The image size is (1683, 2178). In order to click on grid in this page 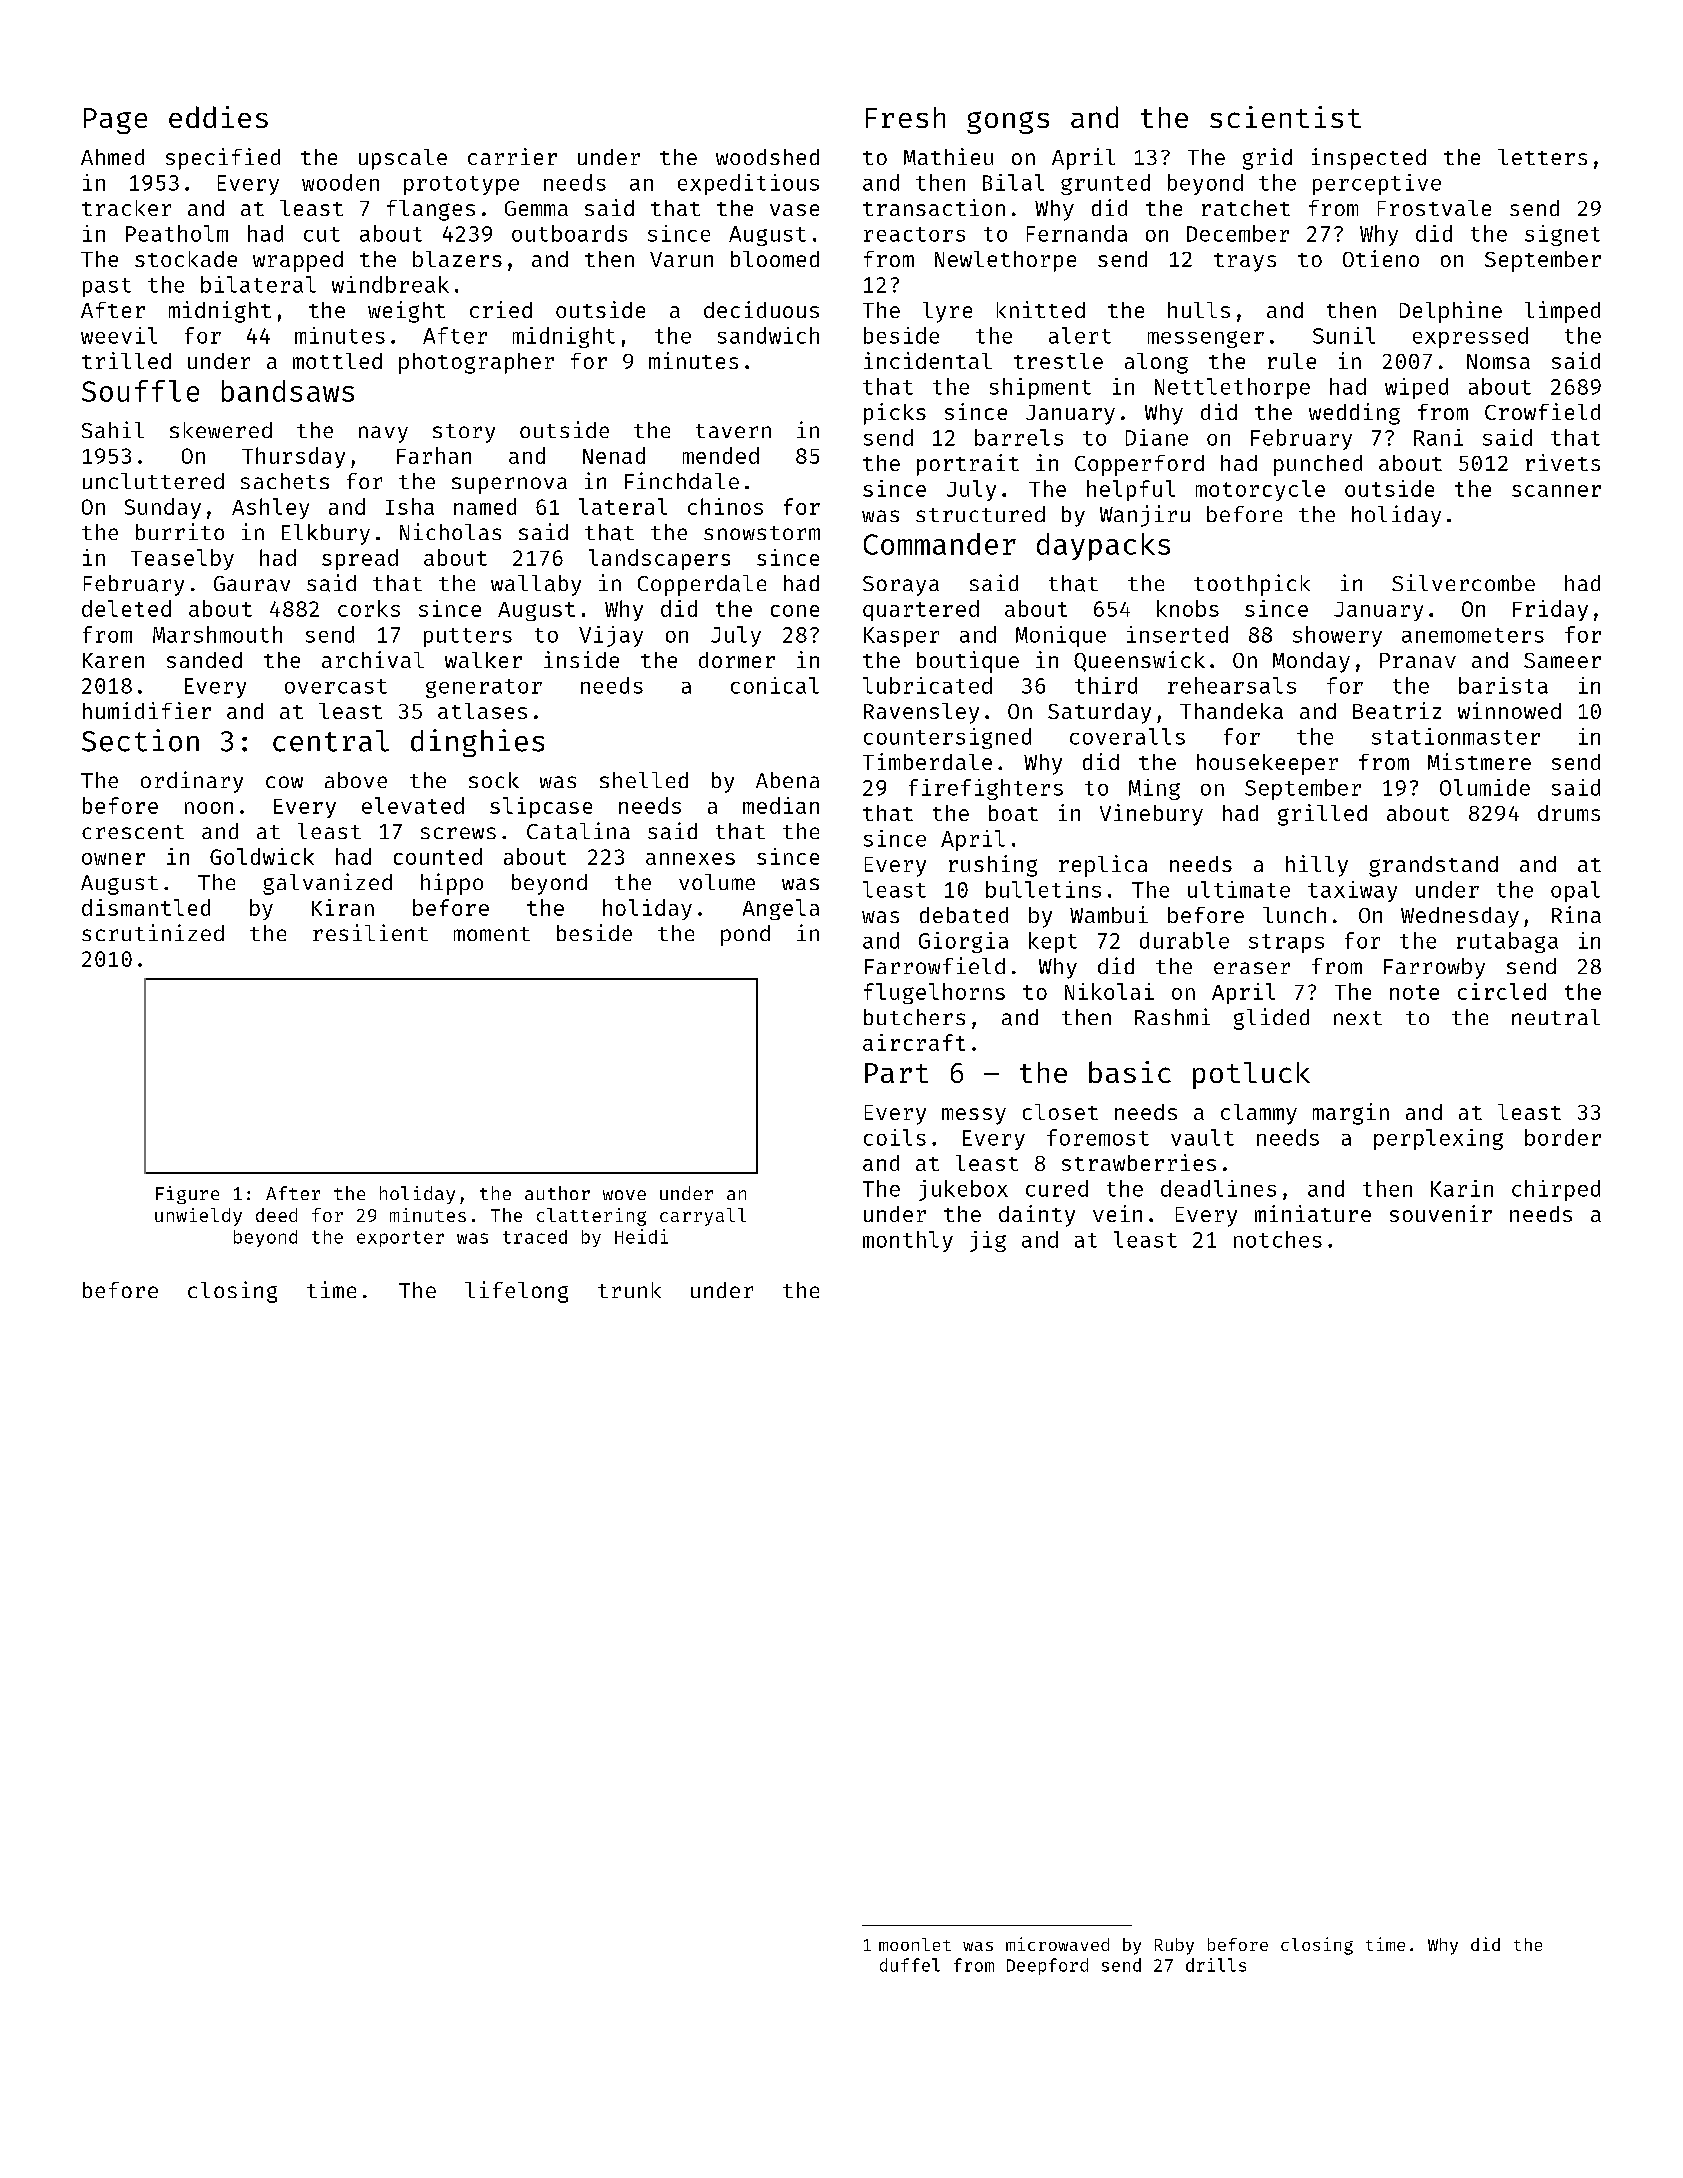, I will do `click(1267, 159)`.
